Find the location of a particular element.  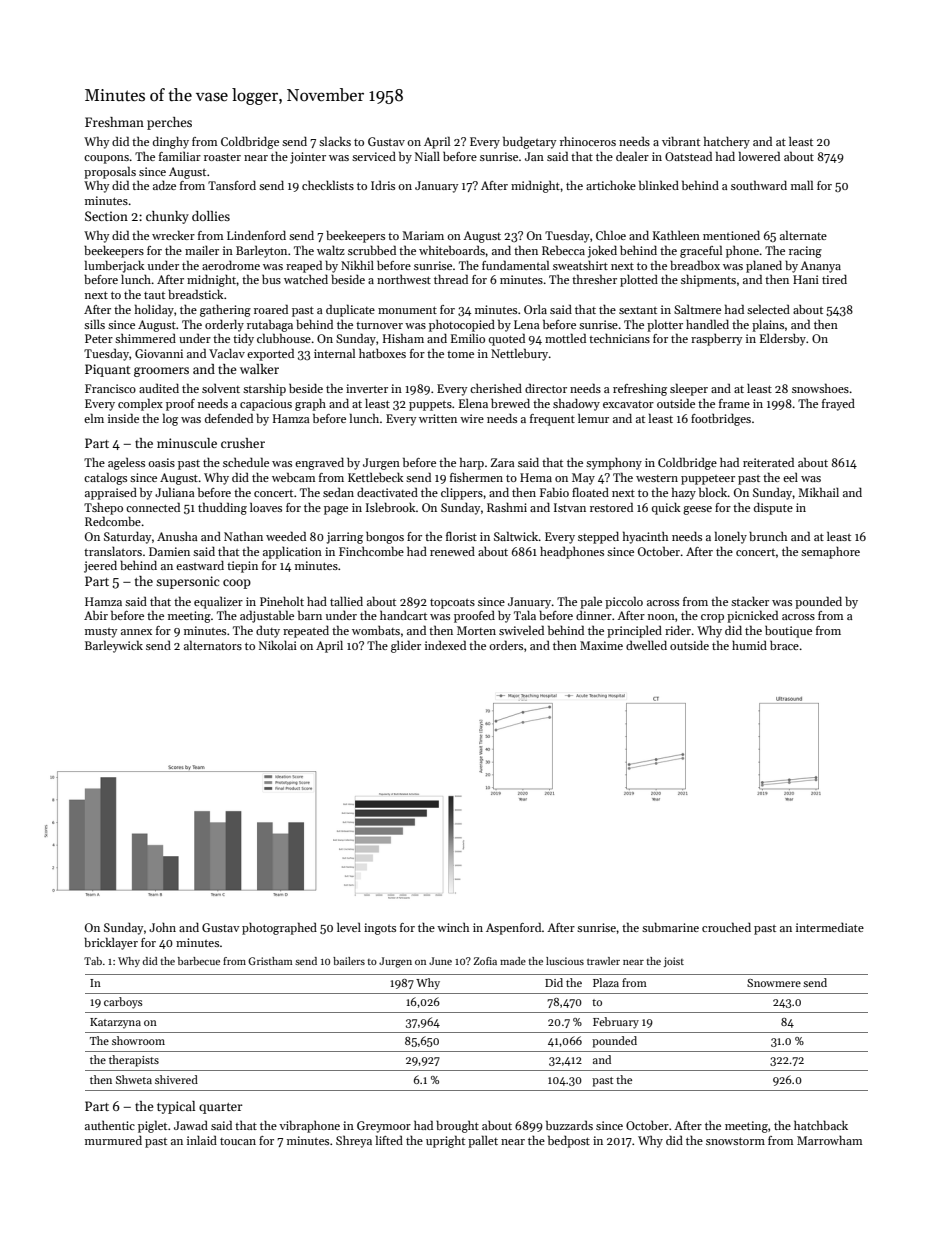

Barleywick is located at coordinates (114, 646).
